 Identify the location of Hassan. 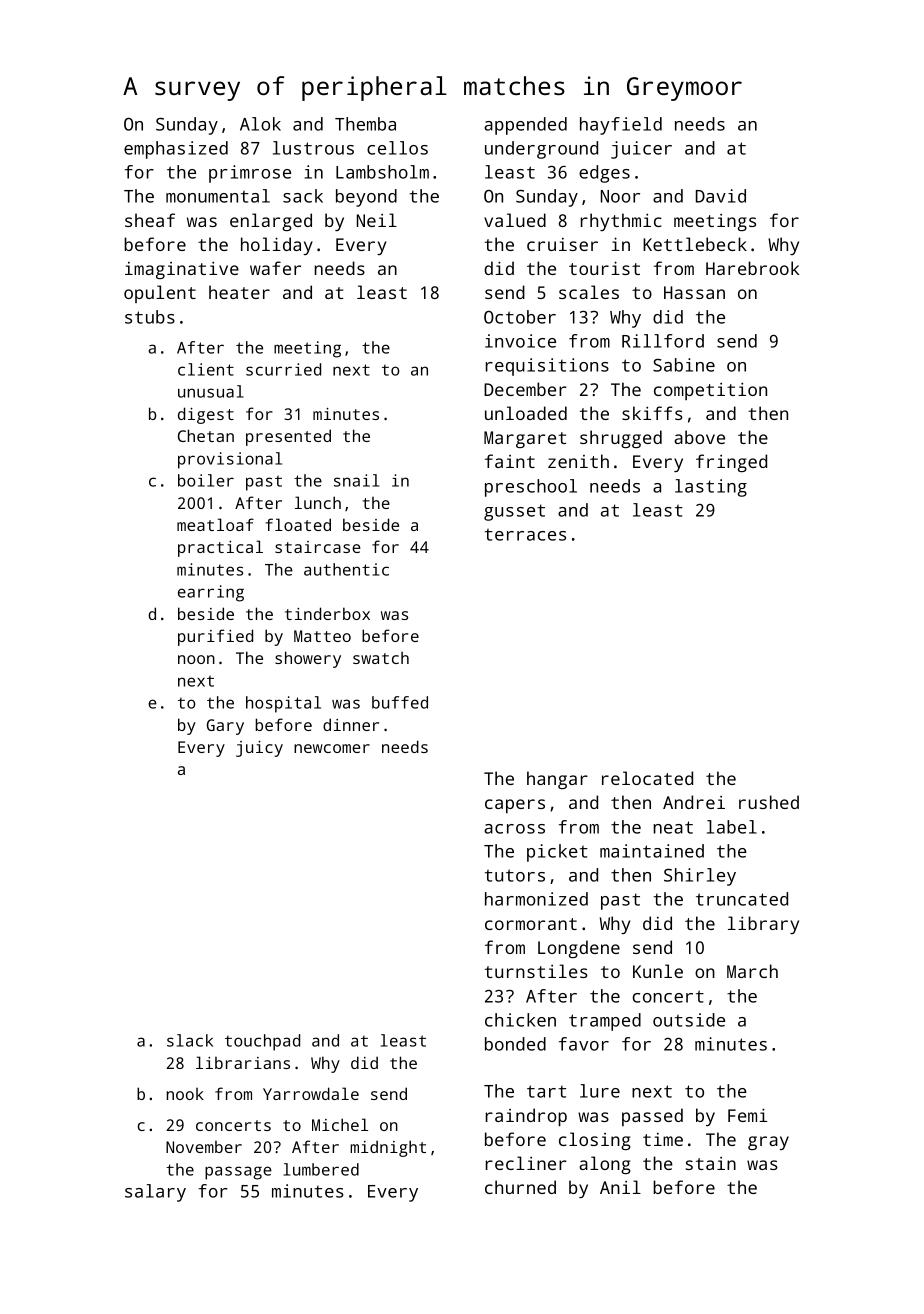
(694, 292).
